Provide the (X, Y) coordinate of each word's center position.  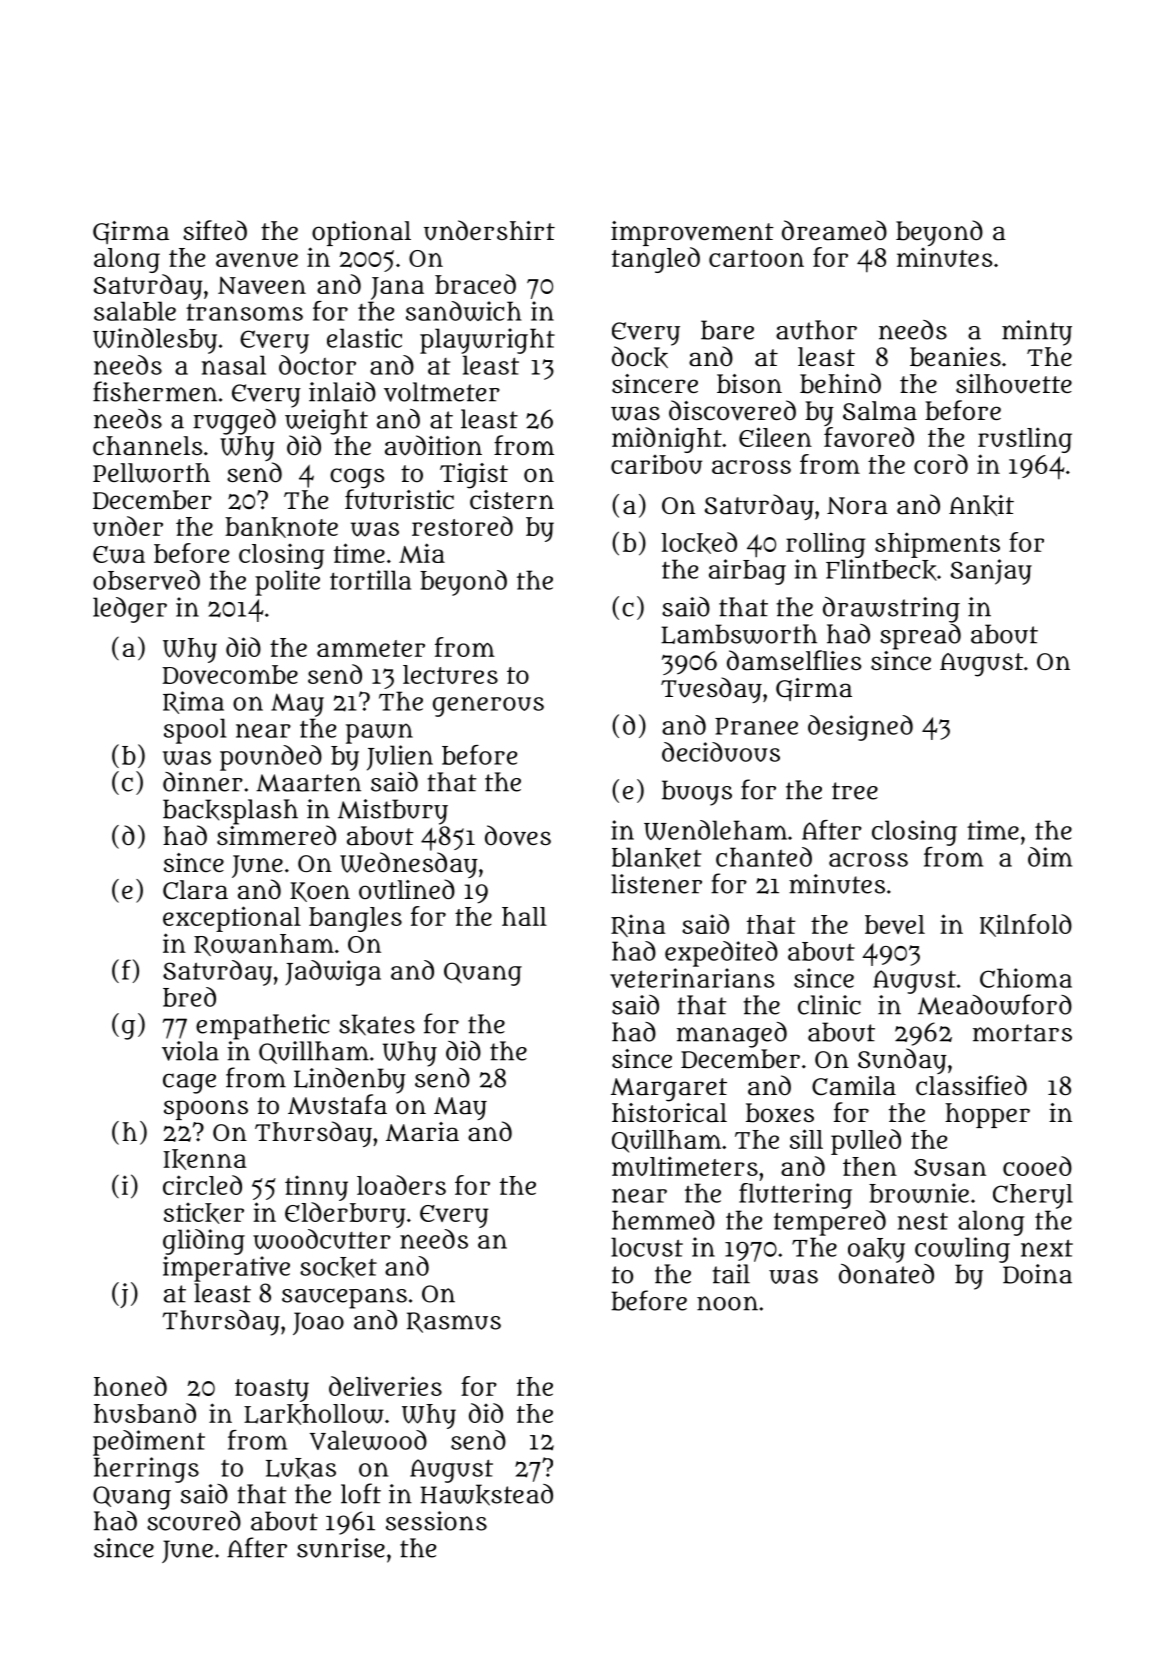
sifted (215, 230)
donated (886, 1274)
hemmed (663, 1220)
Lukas (301, 1468)
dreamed (834, 230)
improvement (692, 233)
